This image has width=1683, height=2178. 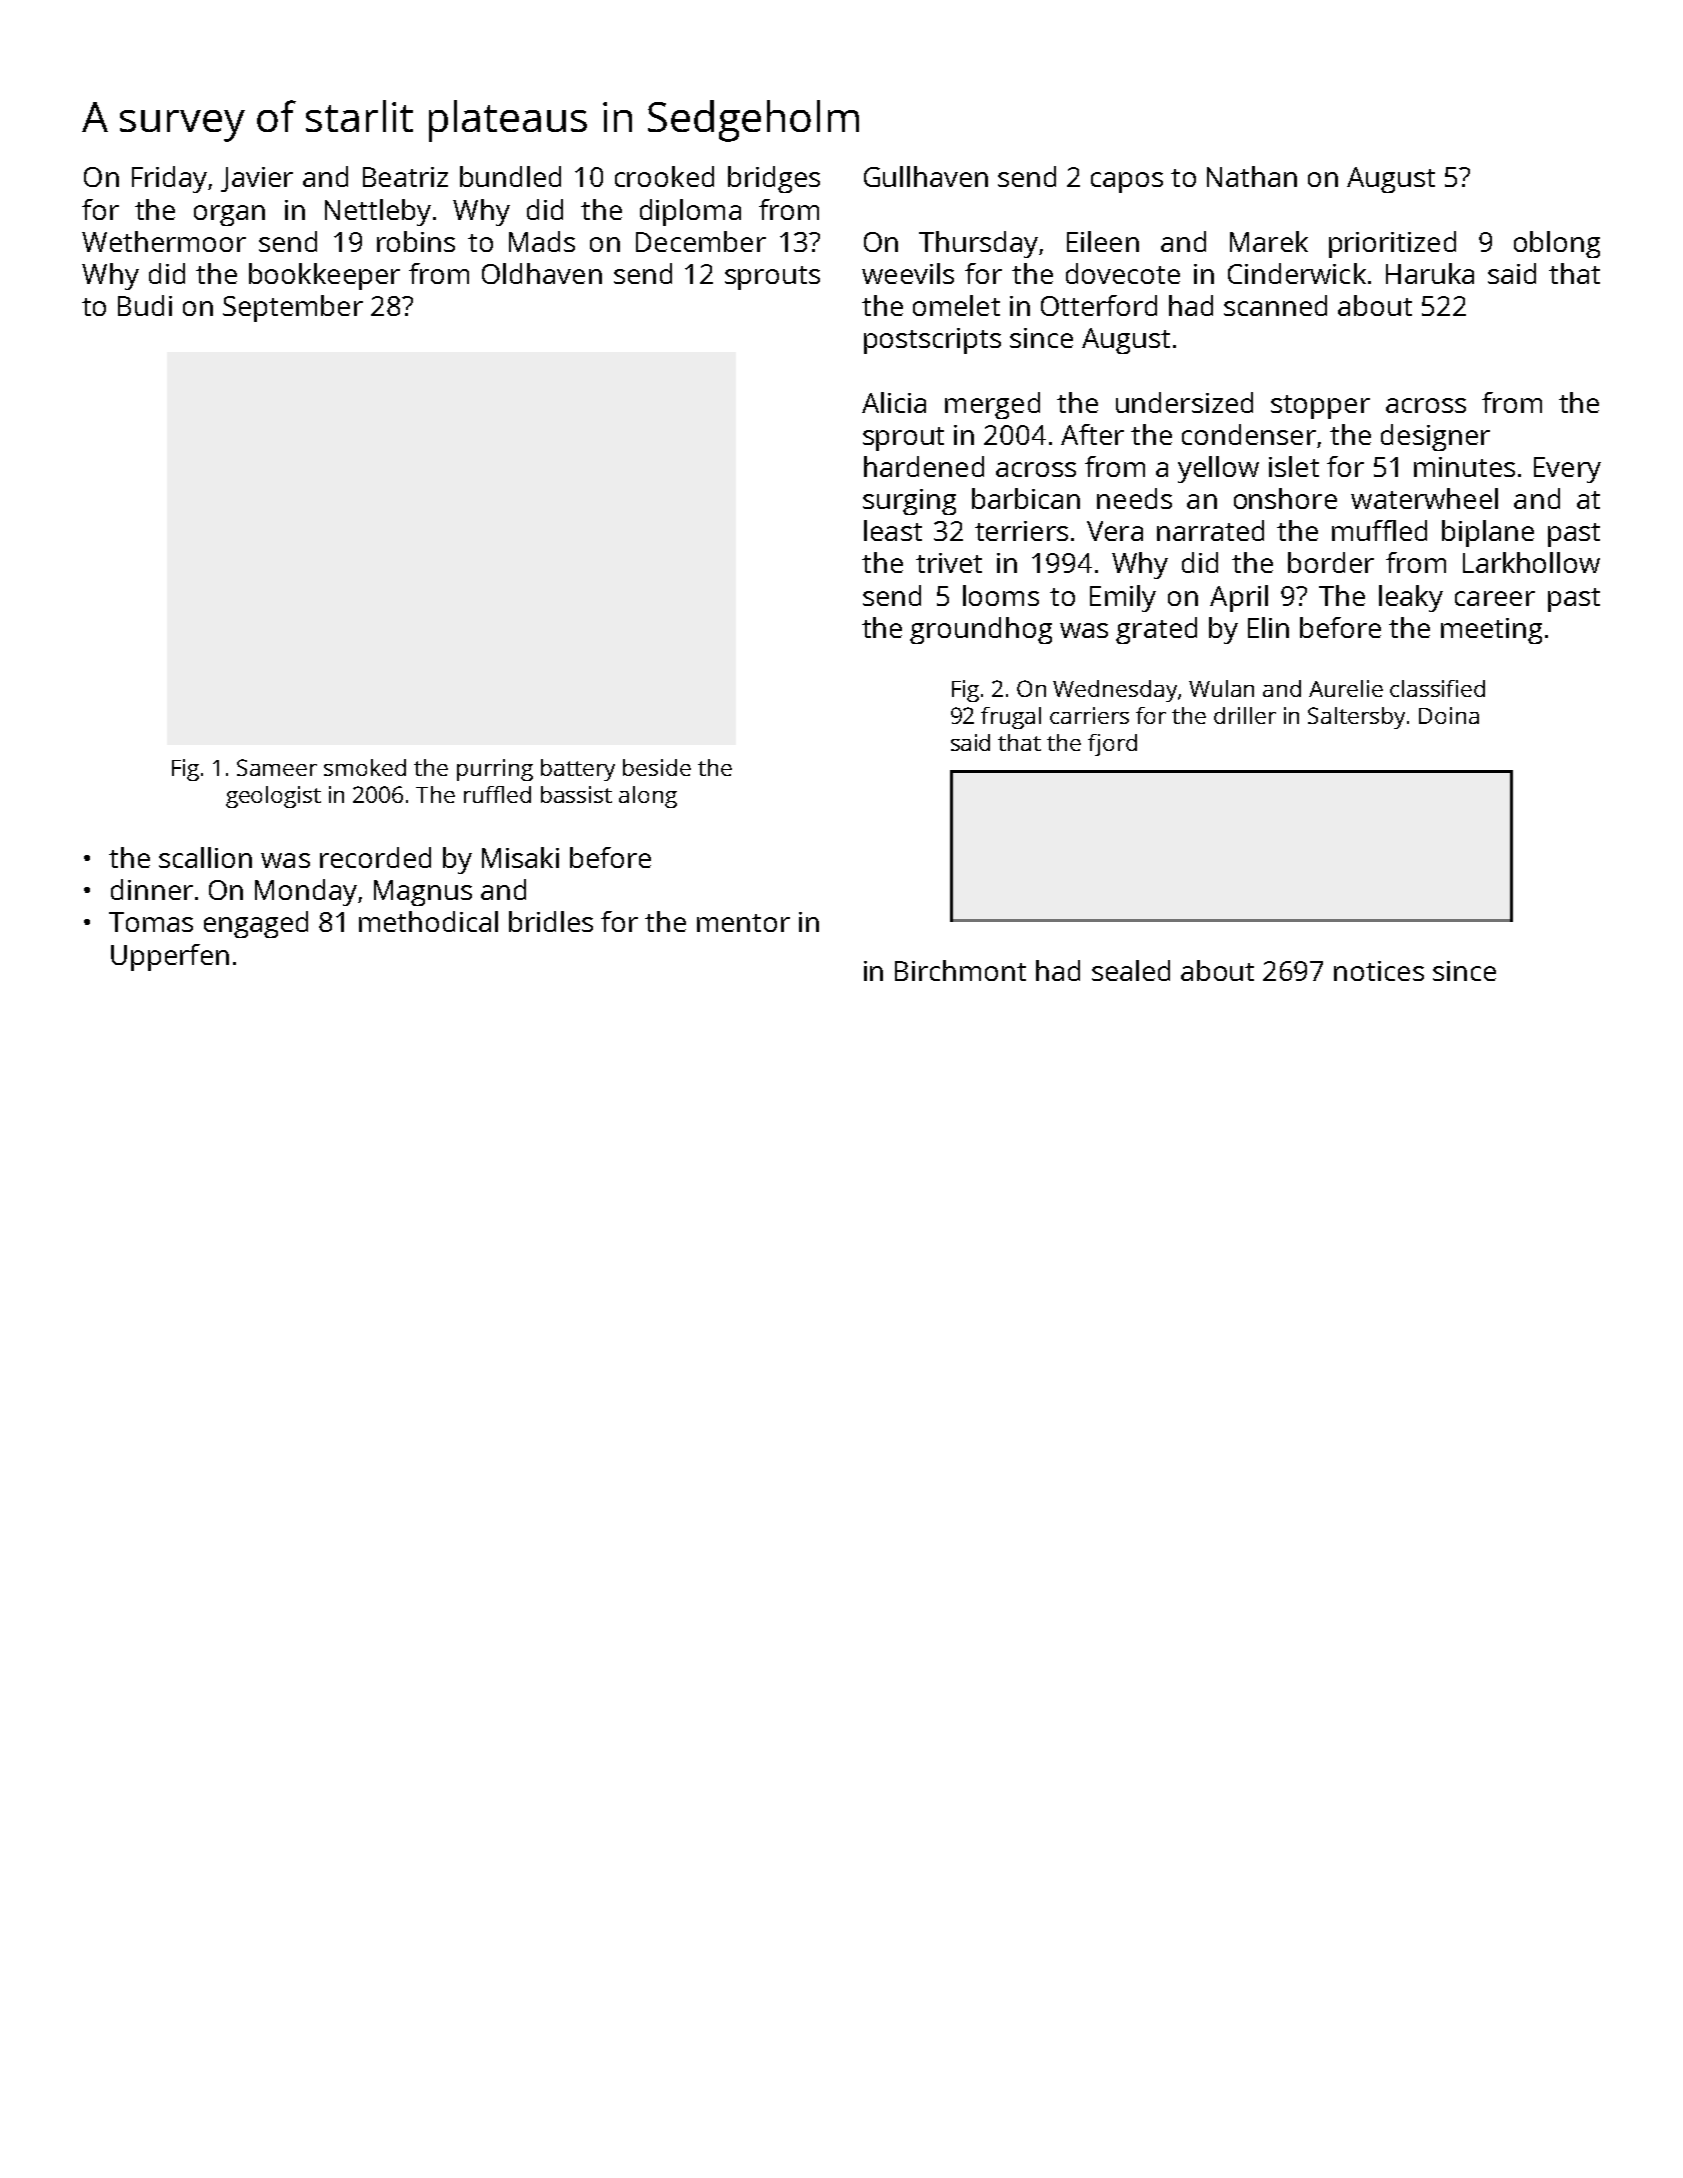 I want to click on Wednesday, so click(x=1115, y=691).
